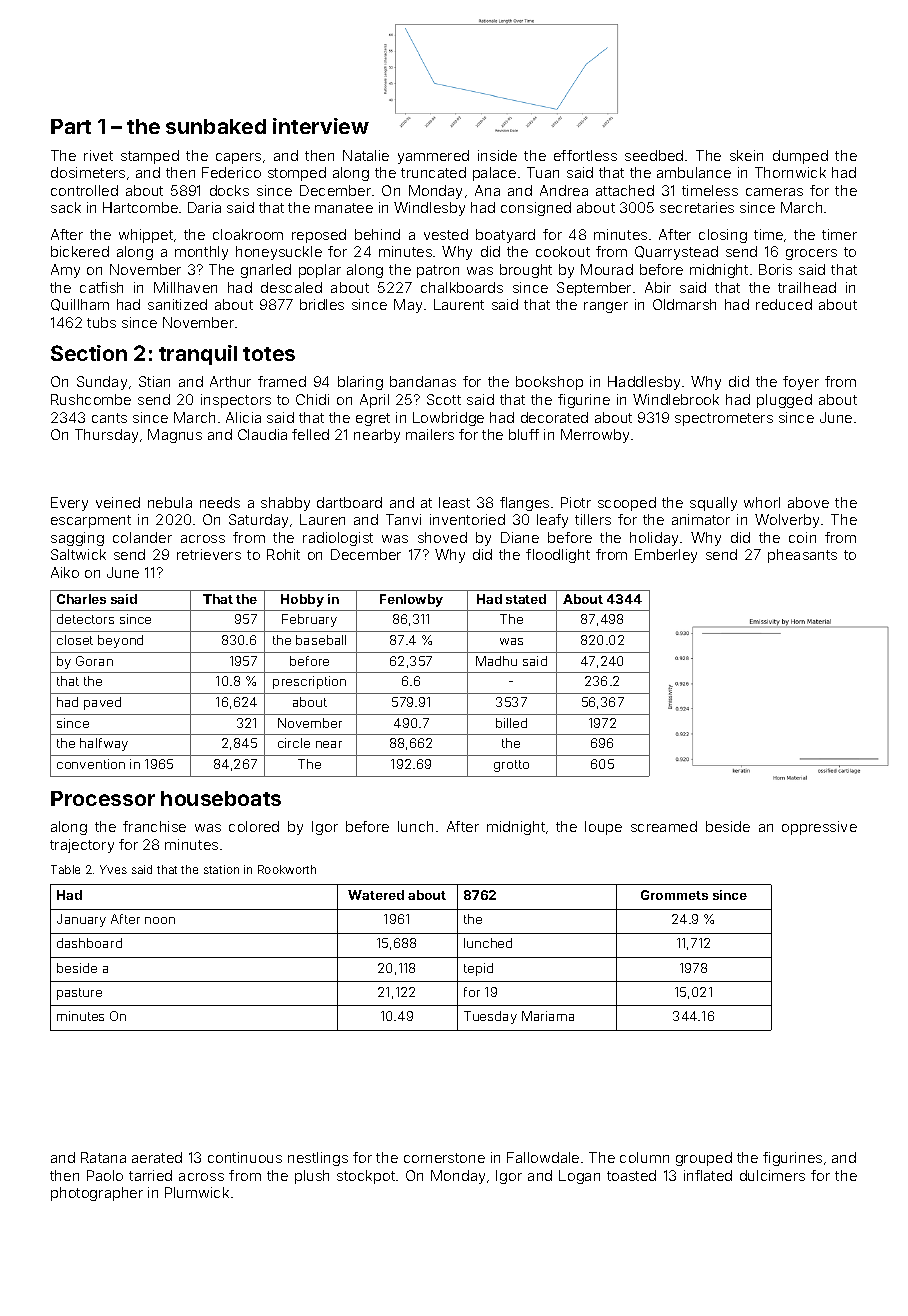 The height and width of the document is (1316, 908). Describe the element at coordinates (654, 155) in the document. I see `seedbed` at that location.
